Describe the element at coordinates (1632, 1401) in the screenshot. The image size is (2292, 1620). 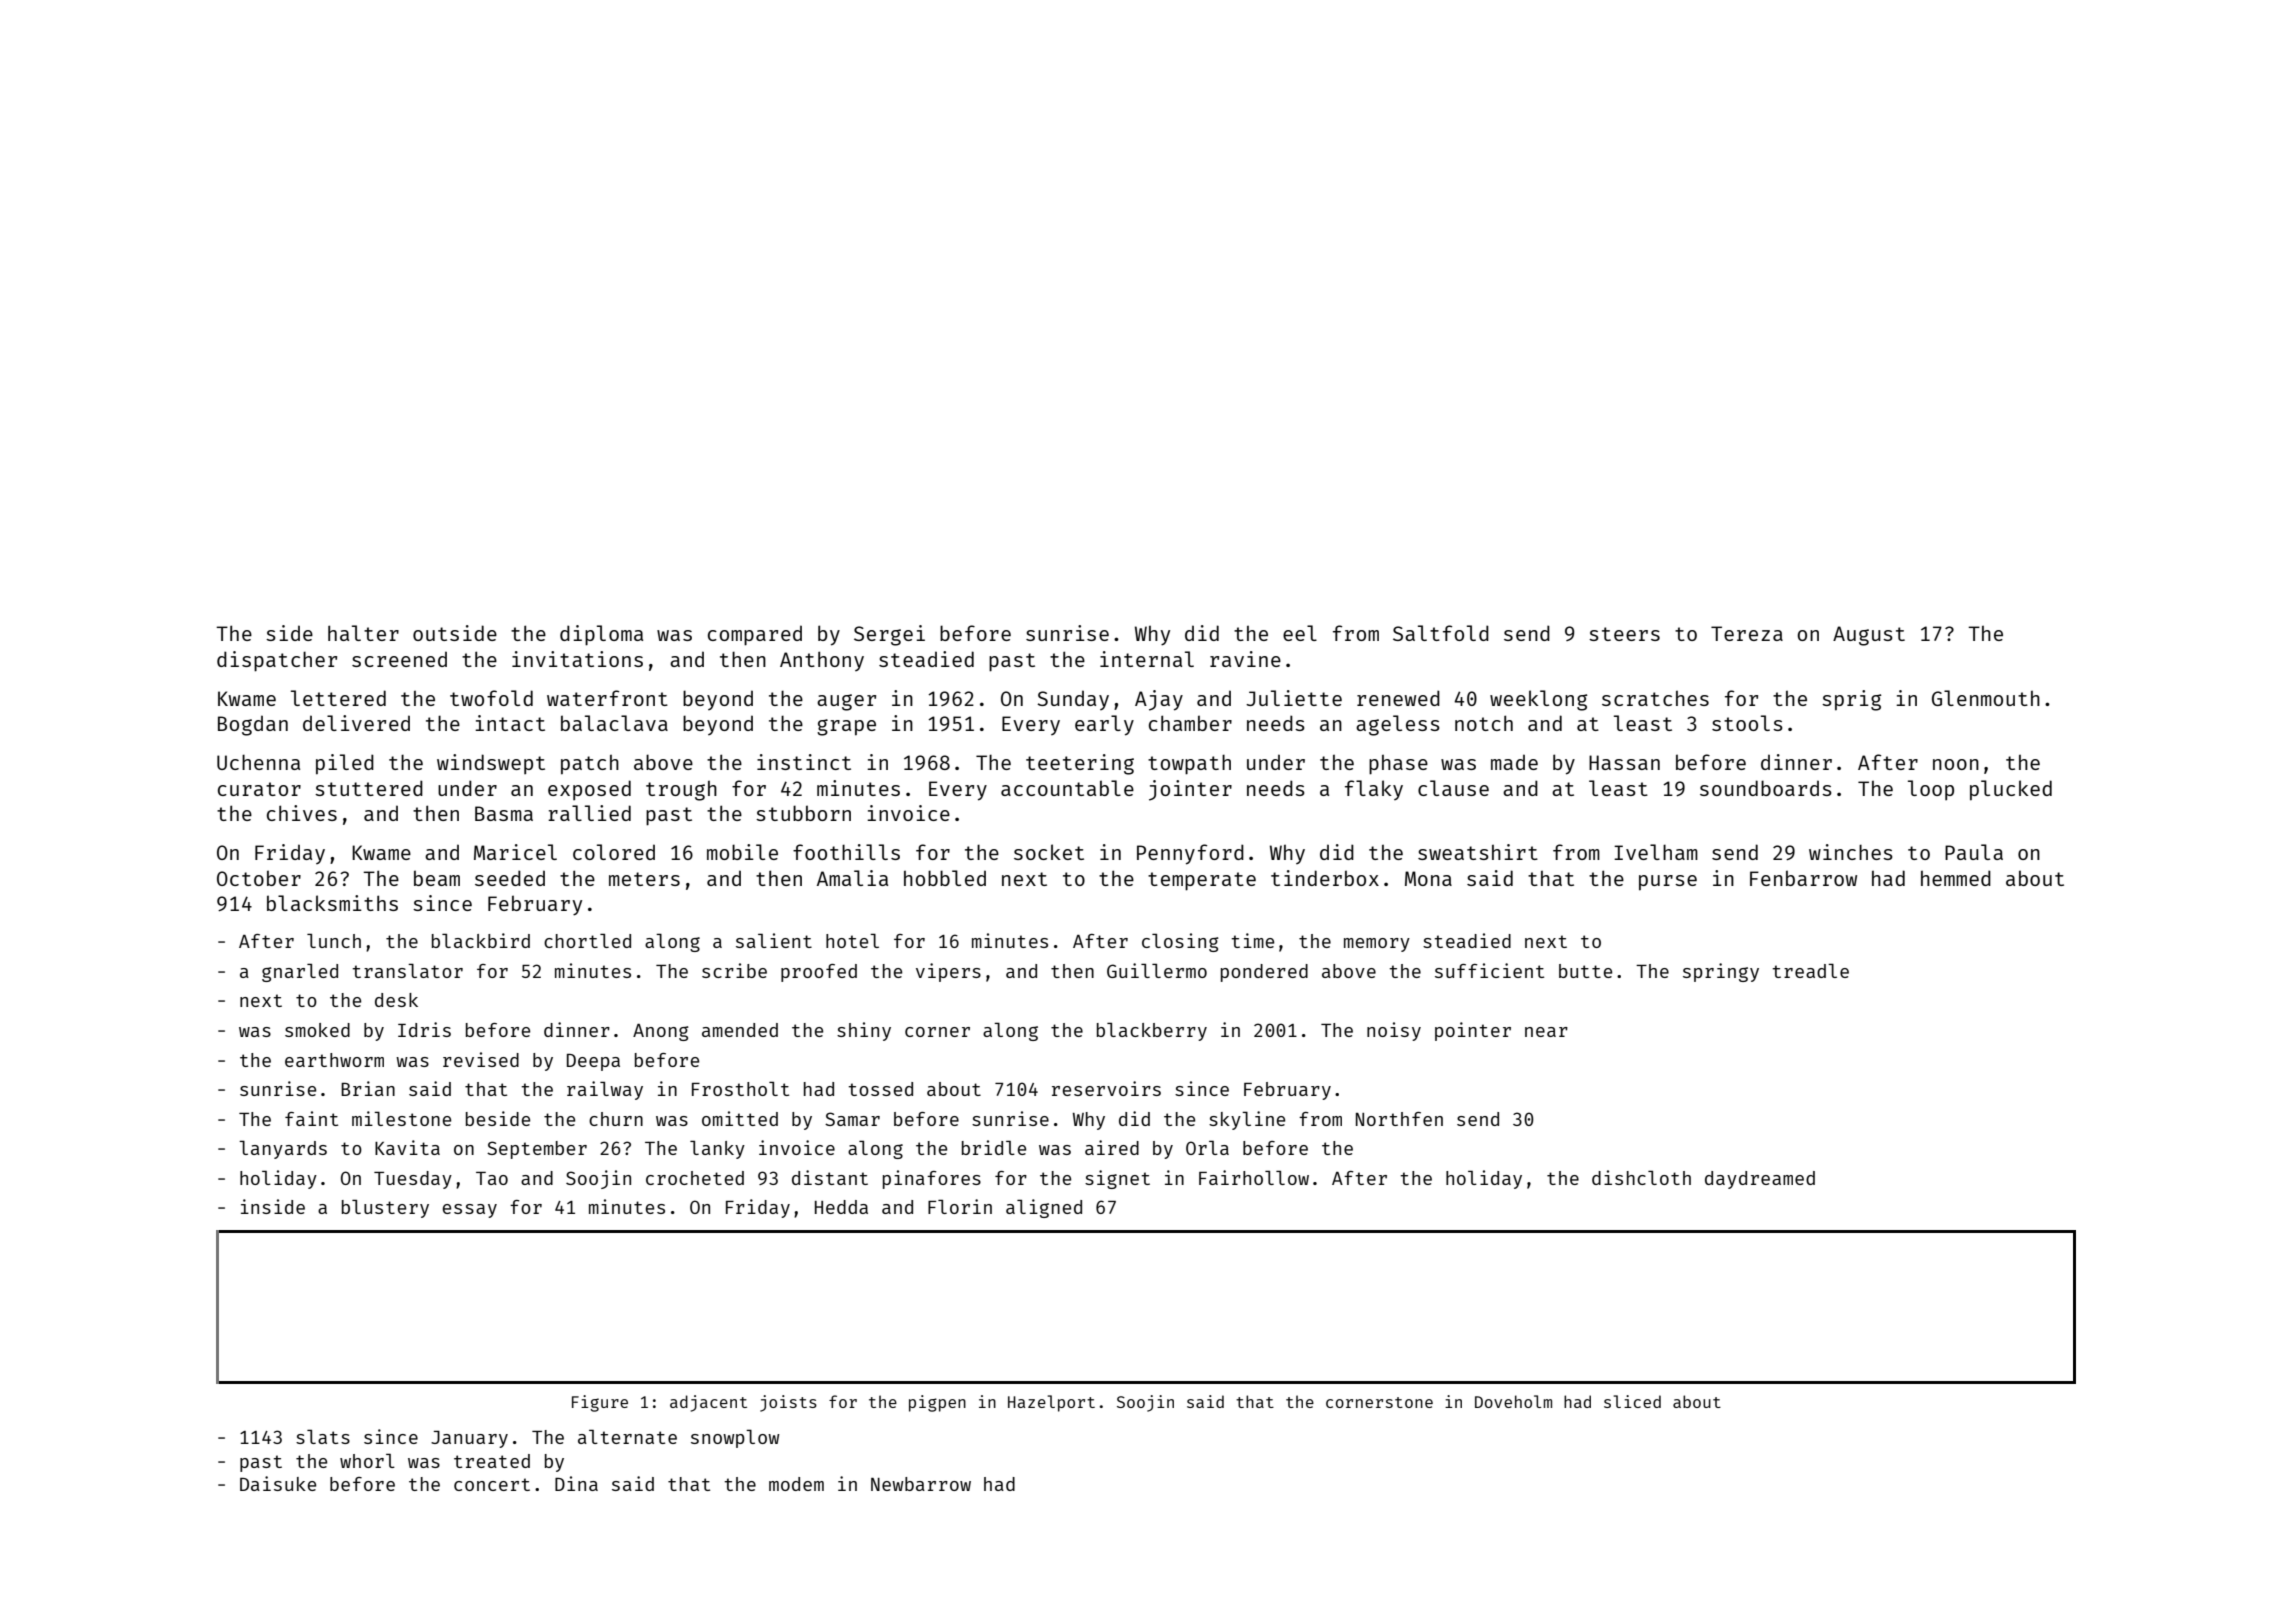
I see `sliced` at that location.
